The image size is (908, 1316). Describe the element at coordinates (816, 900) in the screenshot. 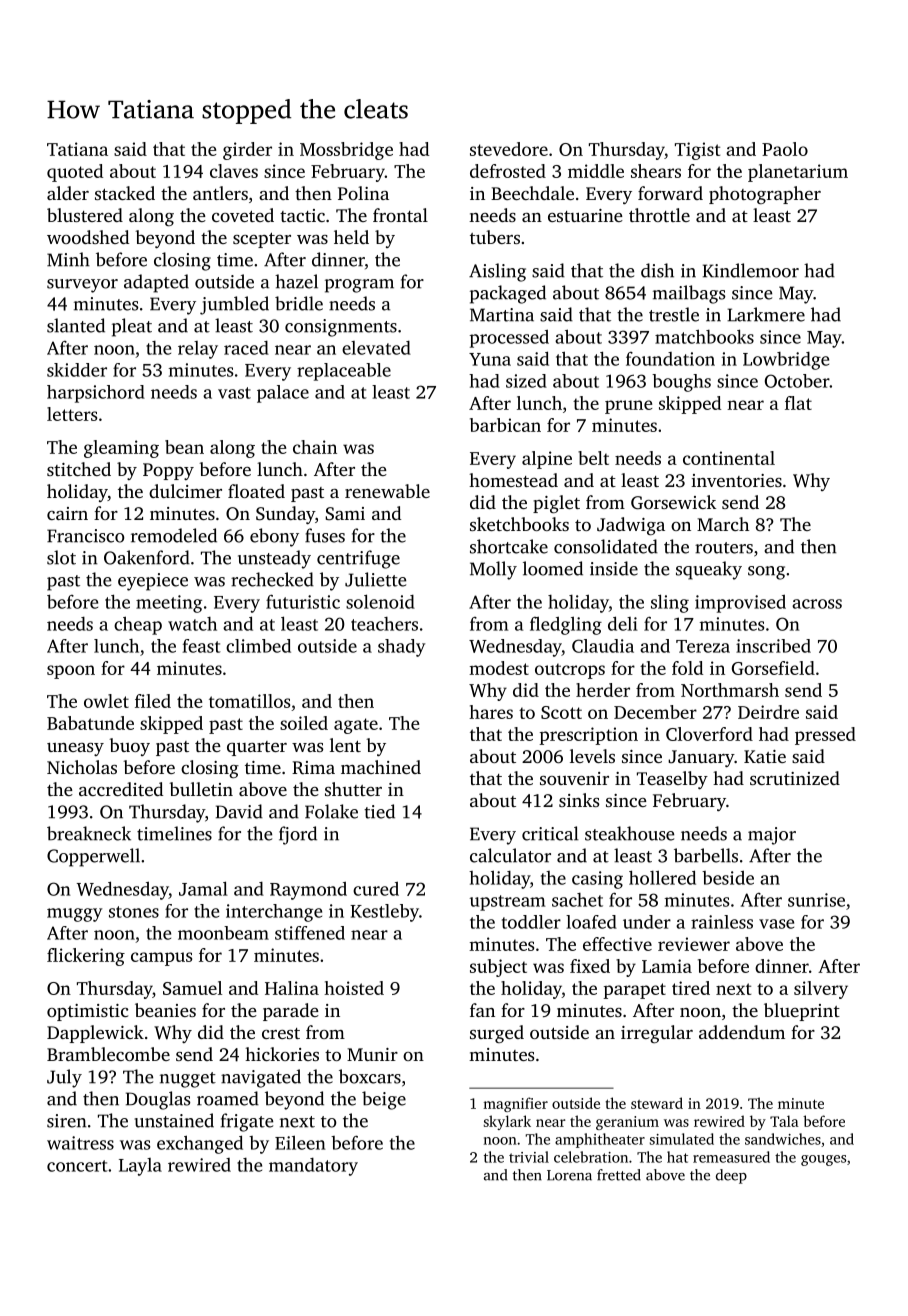

I see `sunrise` at that location.
